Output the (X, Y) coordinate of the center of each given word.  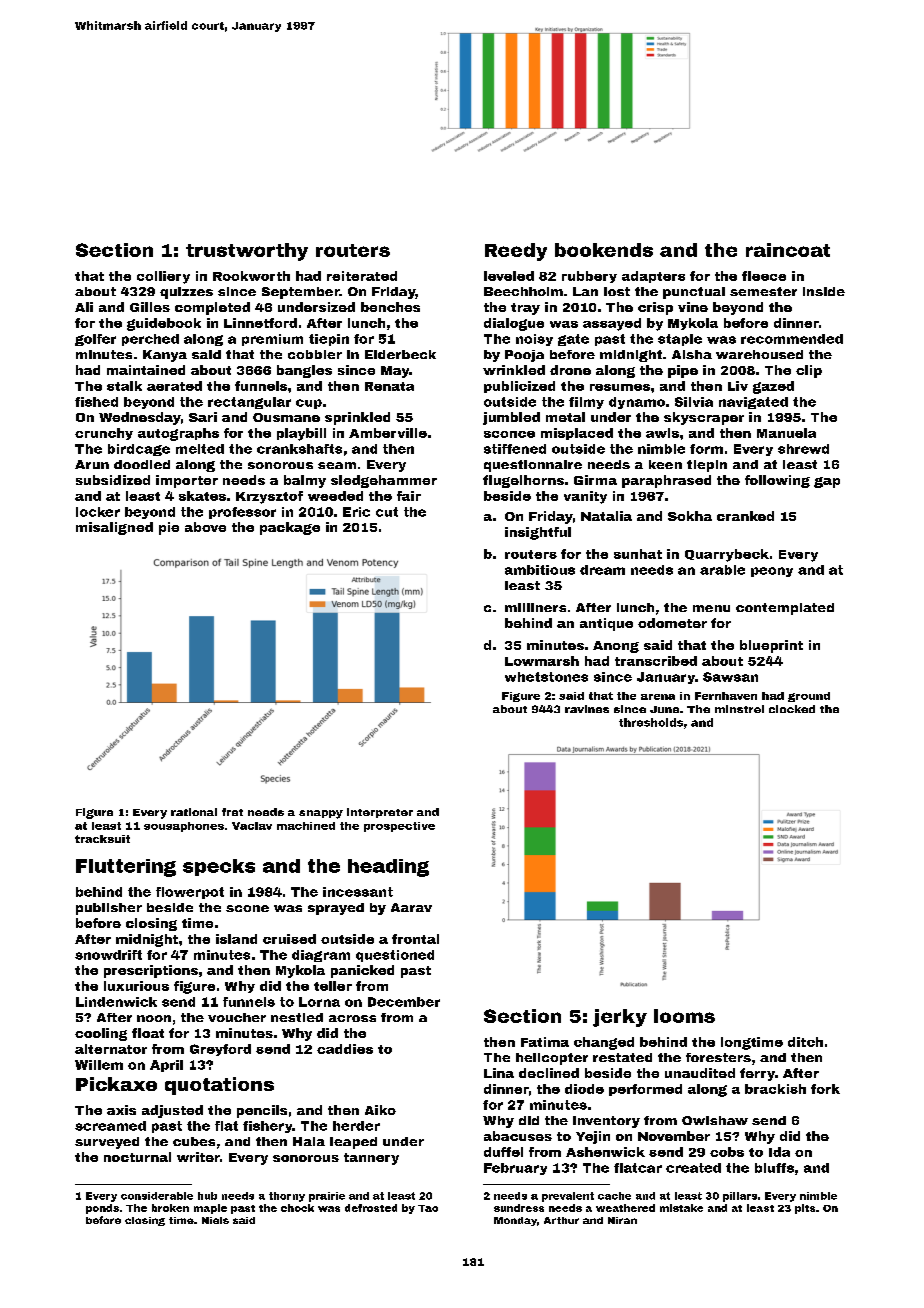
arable (722, 570)
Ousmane (286, 417)
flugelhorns (523, 481)
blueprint (771, 646)
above (205, 527)
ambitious (540, 570)
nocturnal (137, 1157)
